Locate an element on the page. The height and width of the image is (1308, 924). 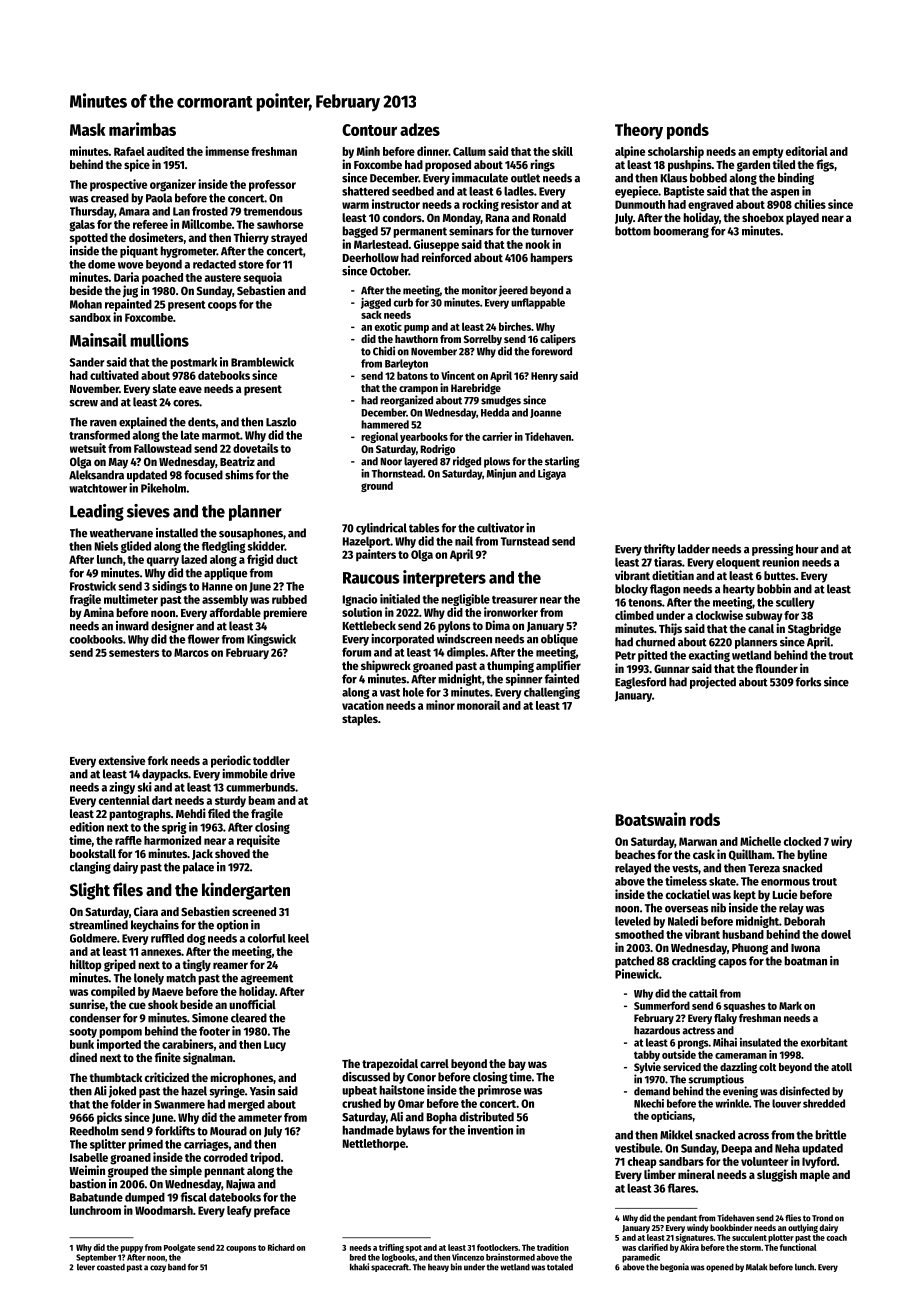
boatman is located at coordinates (805, 961).
